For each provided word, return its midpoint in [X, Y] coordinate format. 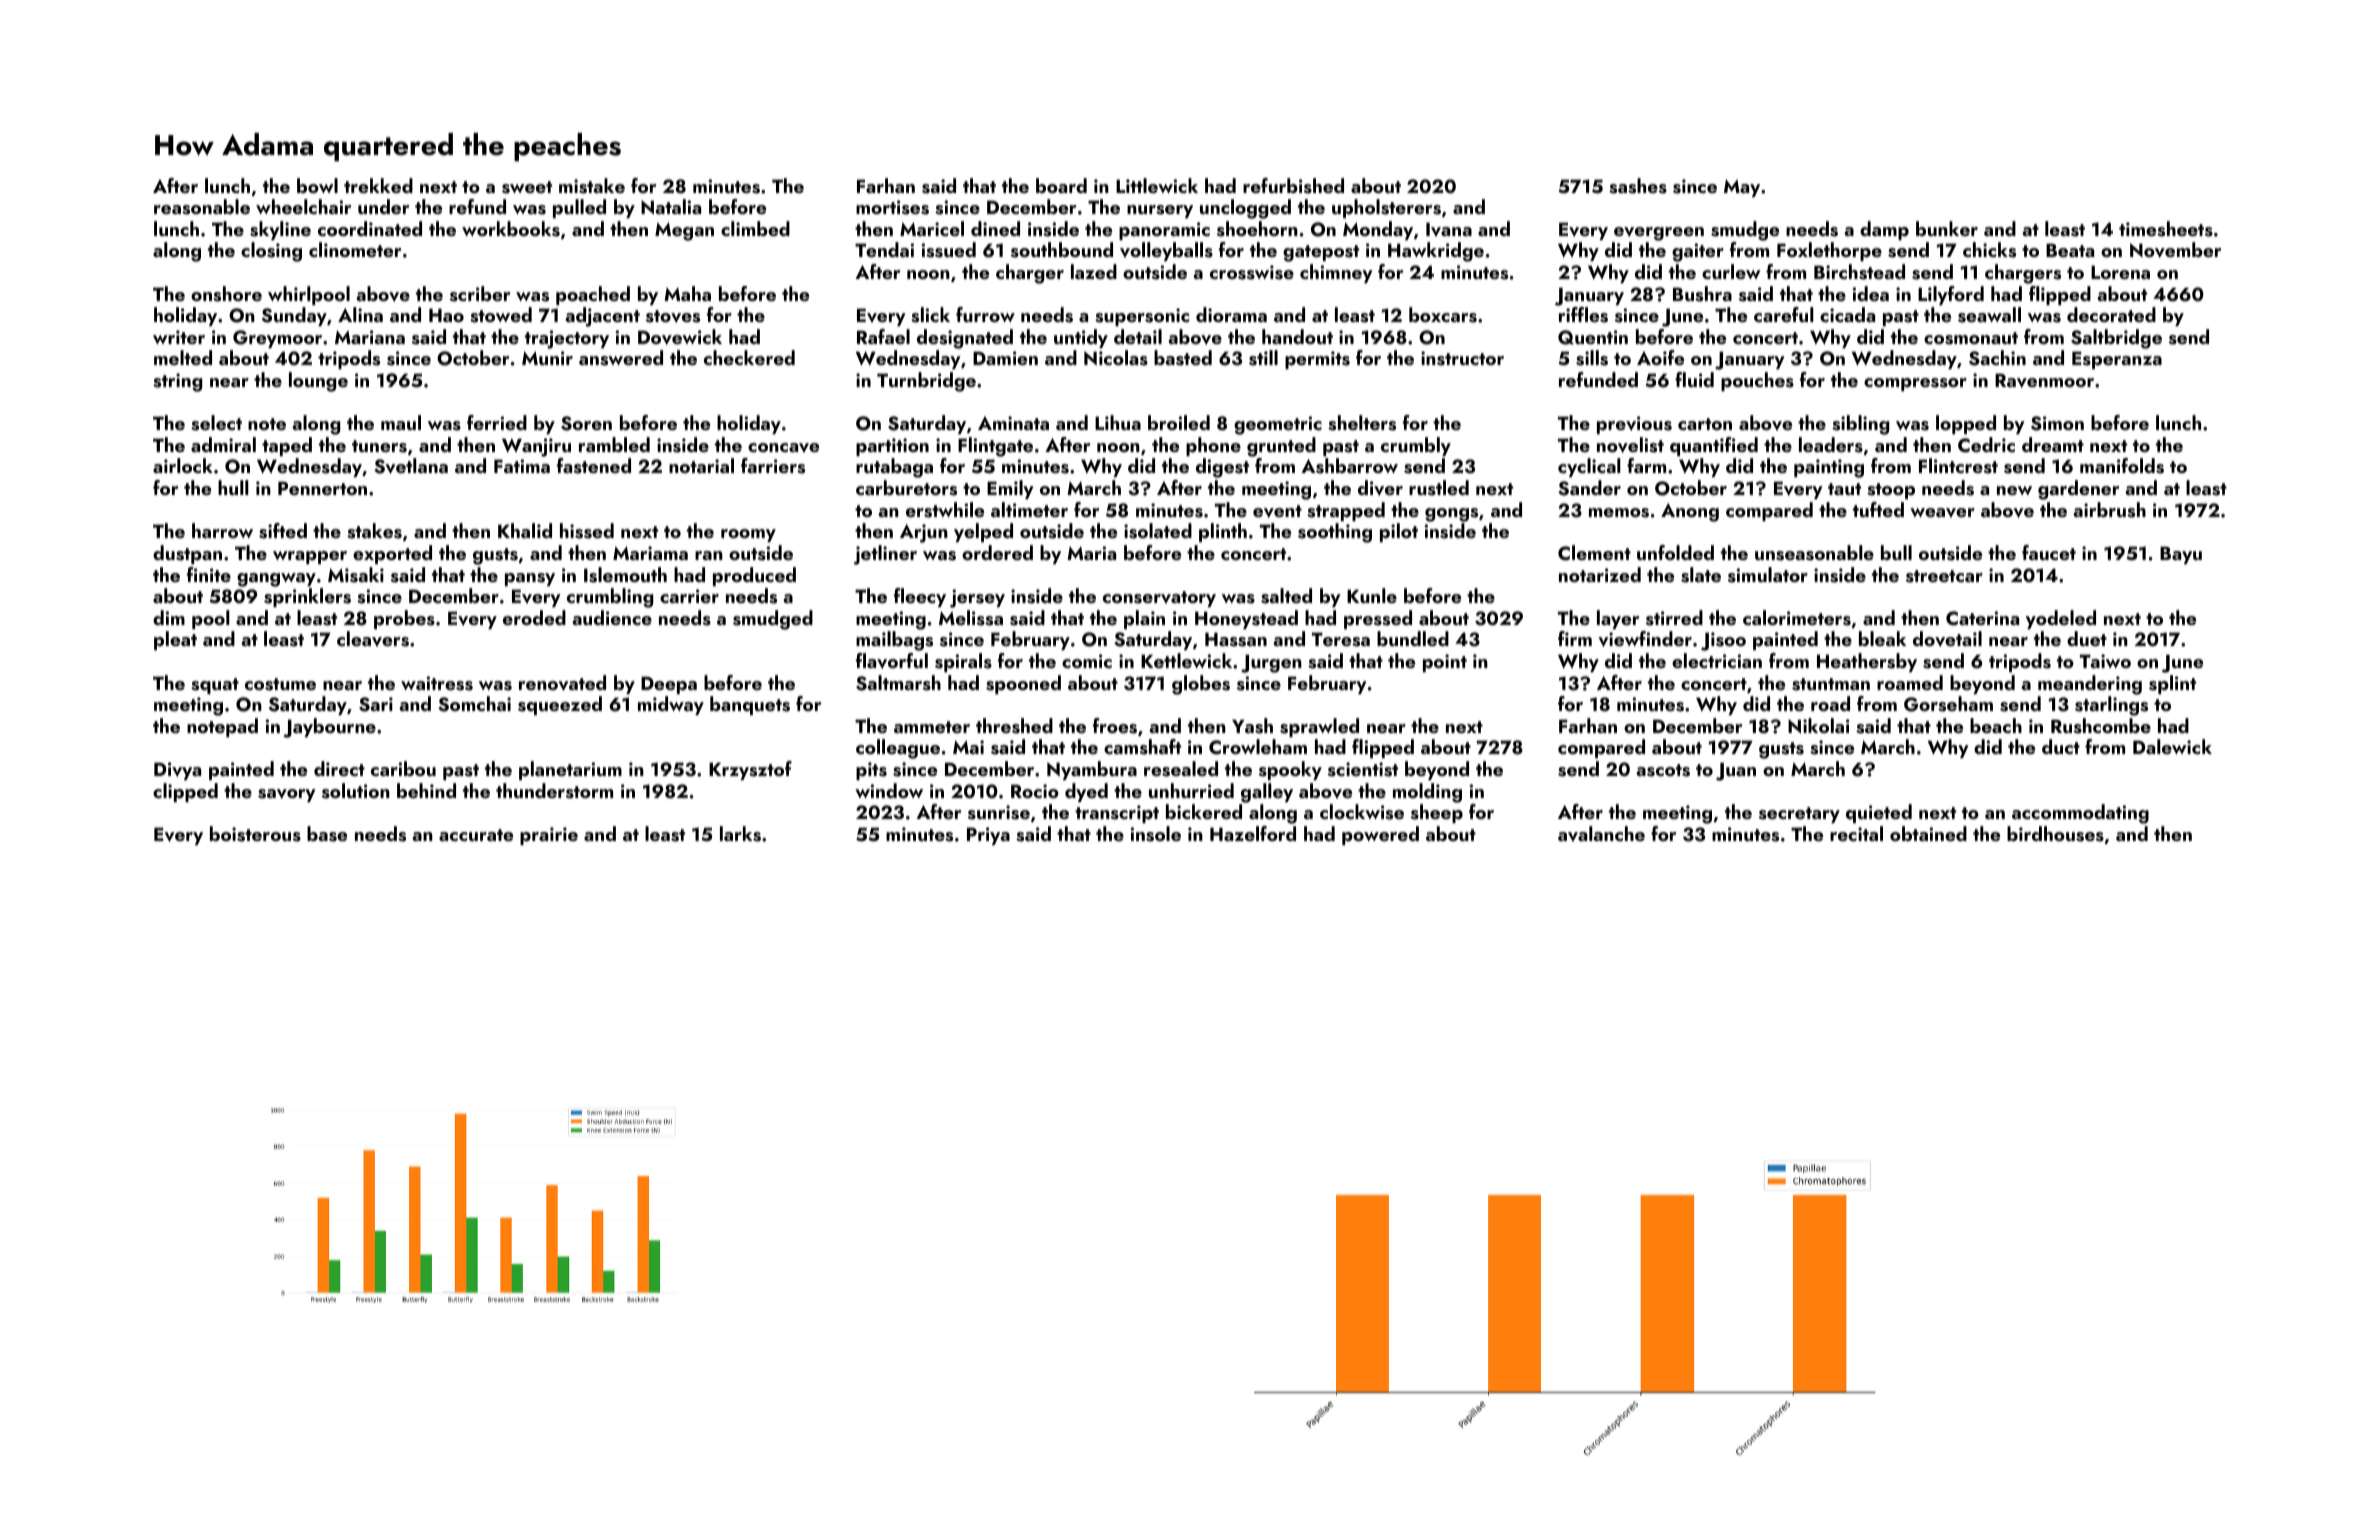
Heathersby [1867, 662]
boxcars [1443, 315]
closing [271, 252]
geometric [1278, 425]
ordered [997, 552]
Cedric [1986, 445]
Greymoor [277, 339]
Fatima [522, 466]
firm [1575, 638]
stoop [1891, 491]
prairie [549, 836]
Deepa [669, 685]
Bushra [1702, 294]
